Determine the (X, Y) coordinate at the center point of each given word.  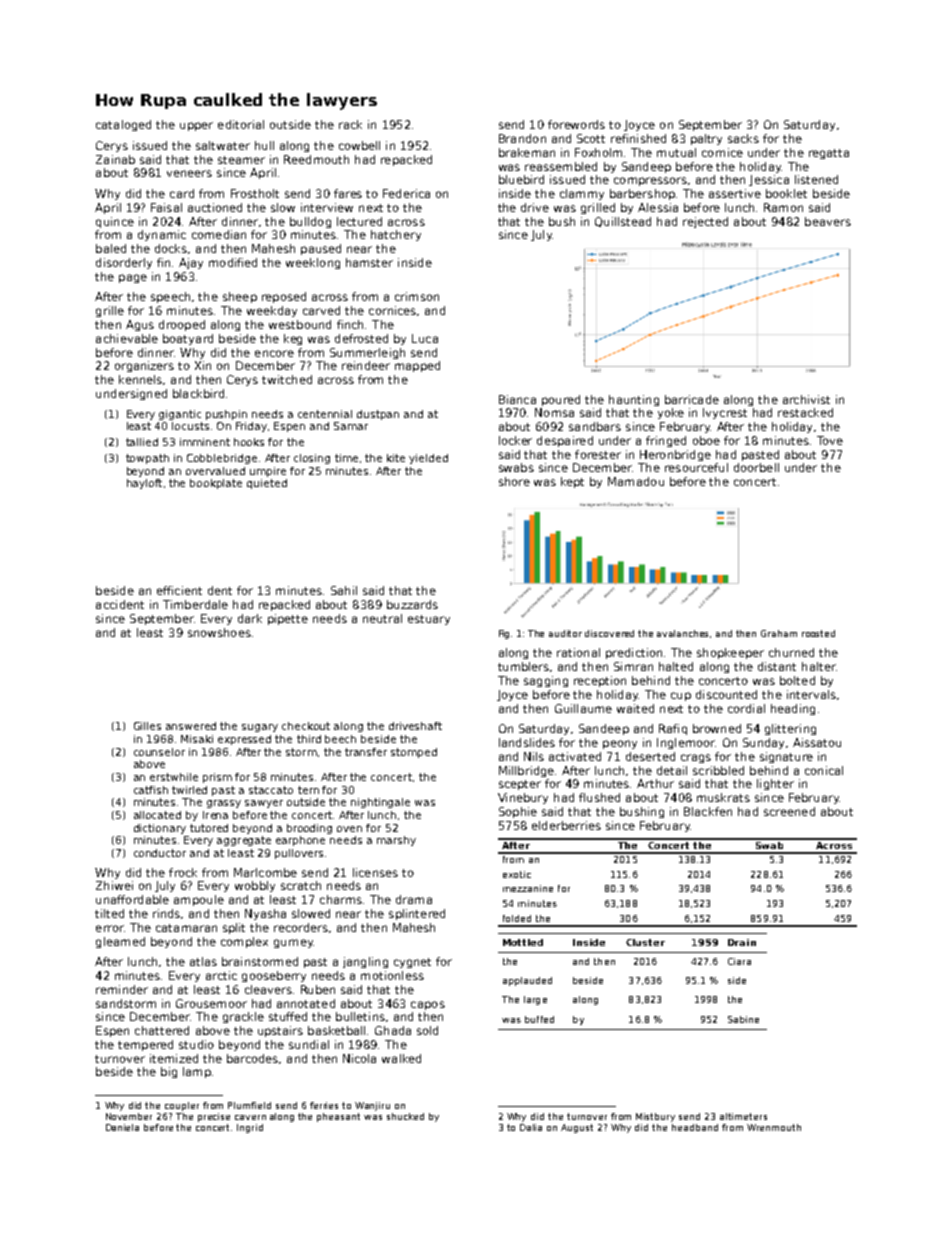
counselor (159, 752)
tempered (145, 1045)
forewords (576, 124)
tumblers (523, 666)
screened (789, 811)
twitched (287, 379)
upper (196, 126)
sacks (743, 138)
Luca (425, 338)
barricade (692, 399)
